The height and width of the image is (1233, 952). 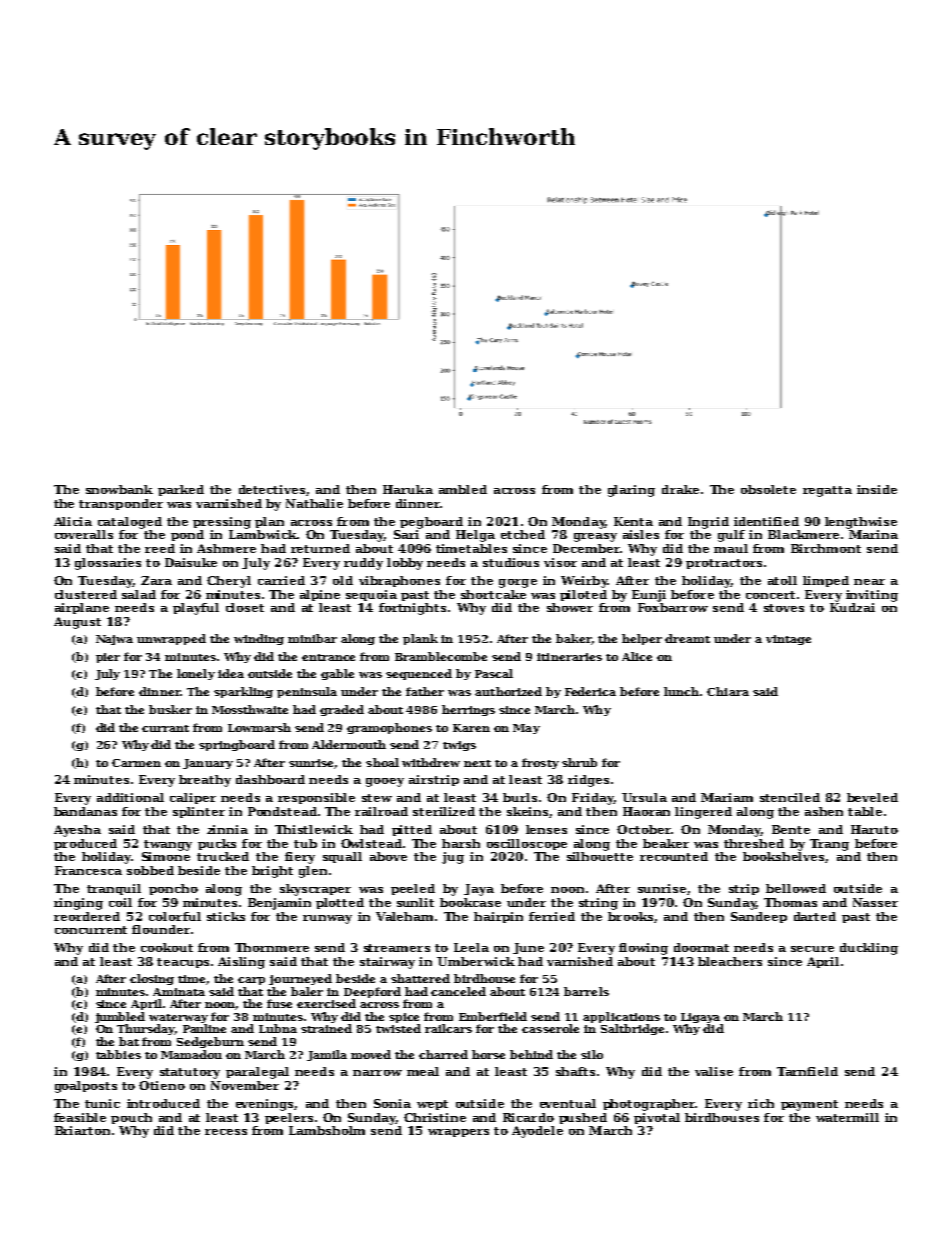 What do you see at coordinates (724, 564) in the image?
I see `protractors` at bounding box center [724, 564].
